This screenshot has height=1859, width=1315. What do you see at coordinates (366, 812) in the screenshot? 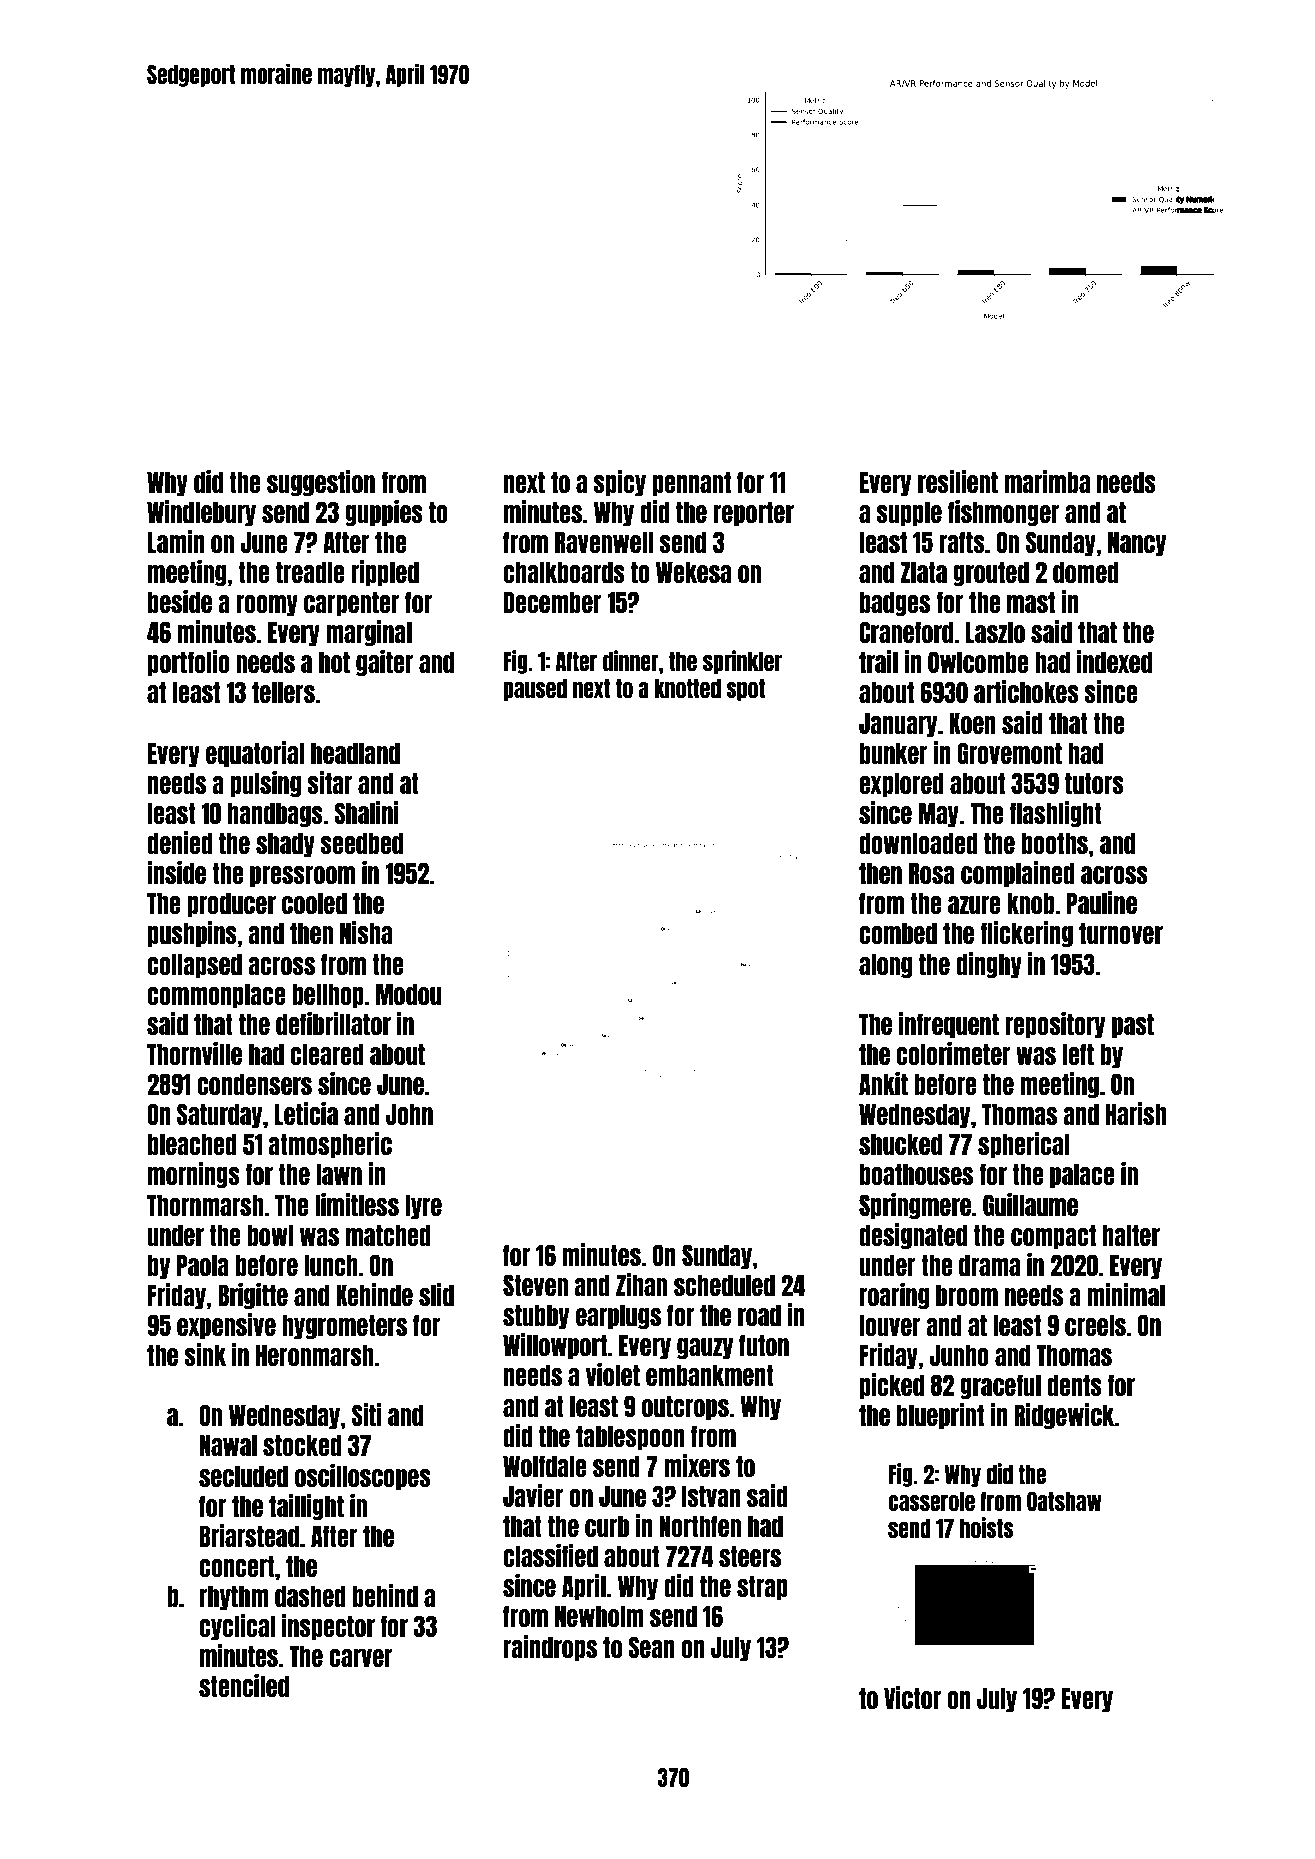
I see `Shalini` at bounding box center [366, 812].
